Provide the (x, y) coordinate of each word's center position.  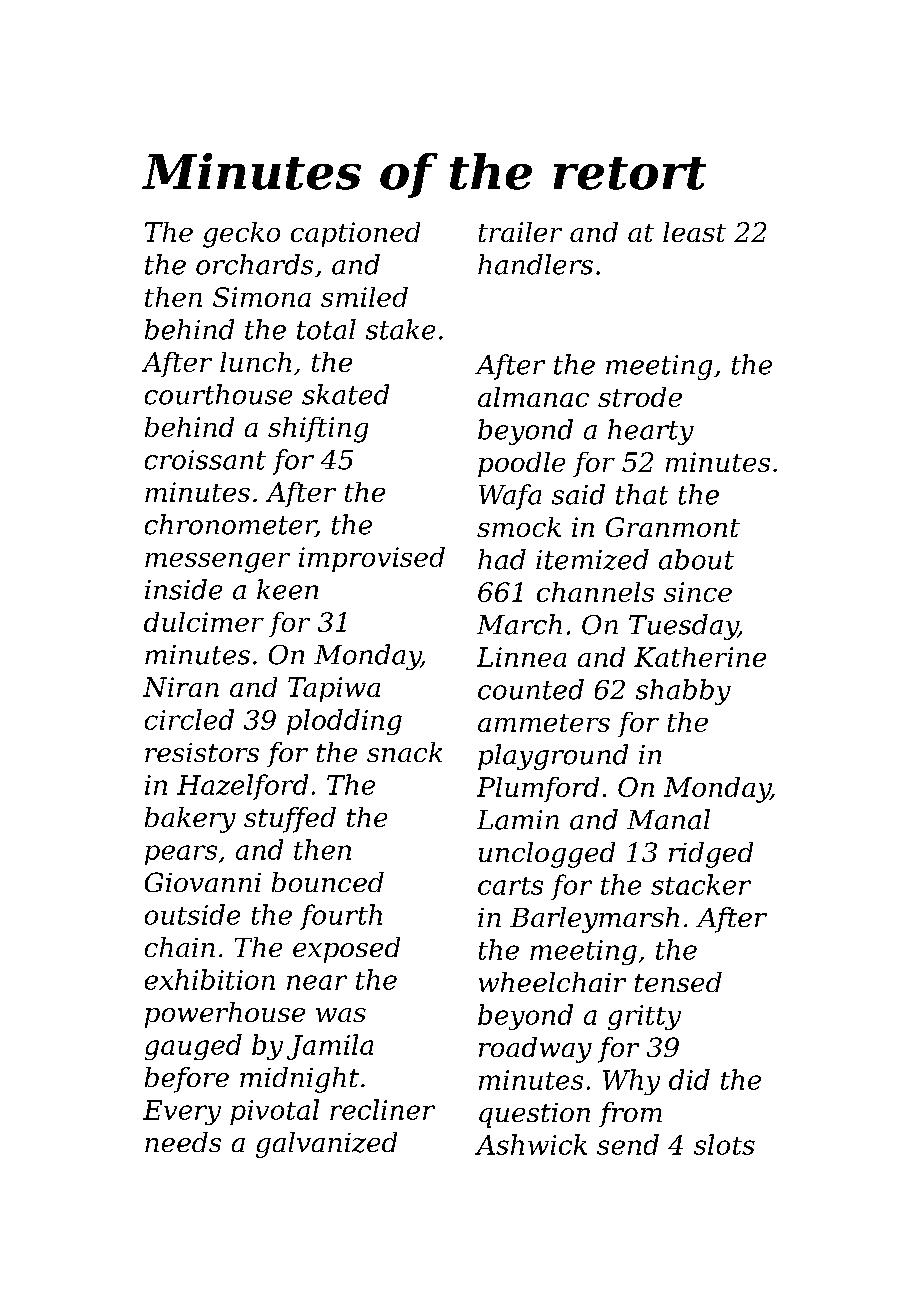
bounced (328, 882)
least (694, 232)
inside (183, 589)
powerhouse (225, 1015)
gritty (644, 1017)
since (698, 592)
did (689, 1079)
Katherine (700, 657)
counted (531, 689)
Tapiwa (334, 689)
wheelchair (552, 982)
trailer (520, 232)
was (341, 1015)
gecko (241, 235)
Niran (181, 687)
